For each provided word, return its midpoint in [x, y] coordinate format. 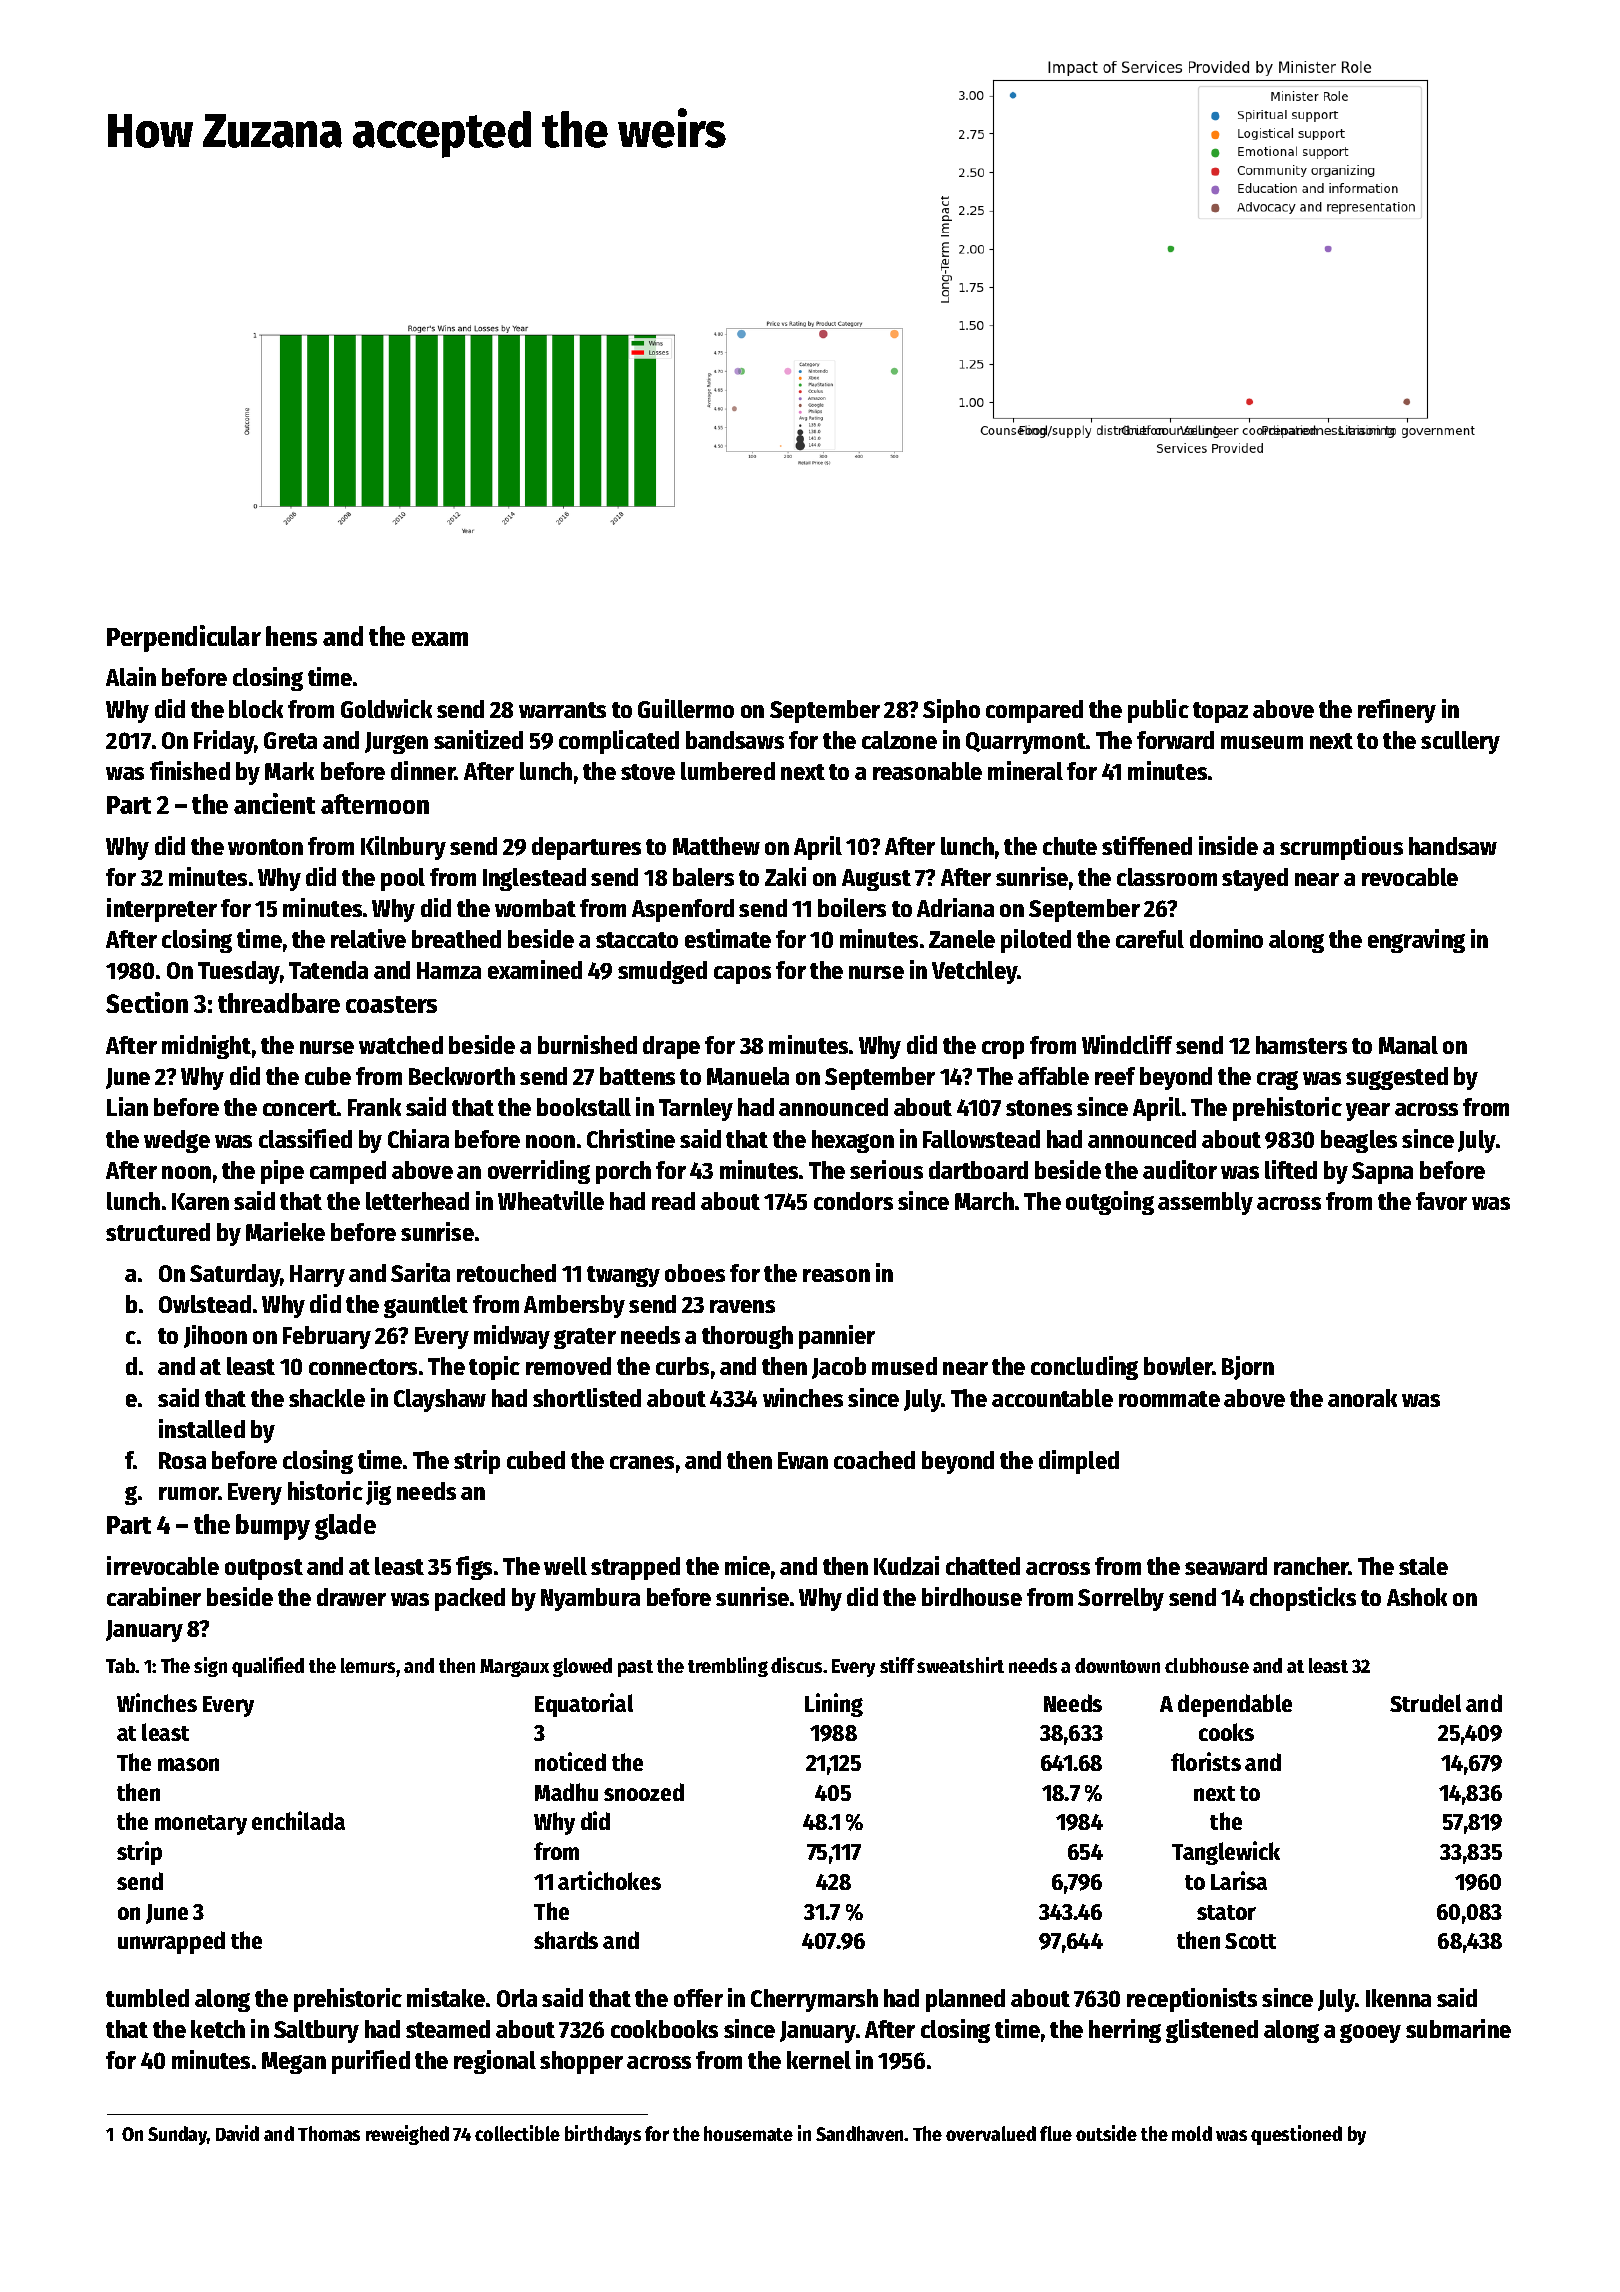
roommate [1169, 1399]
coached [874, 1460]
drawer [351, 1597]
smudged [662, 972]
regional [495, 2062]
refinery [1397, 711]
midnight [206, 1047]
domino [1226, 938]
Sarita [420, 1272]
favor [1441, 1201]
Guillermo [686, 708]
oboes [695, 1273]
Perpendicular [184, 638]
